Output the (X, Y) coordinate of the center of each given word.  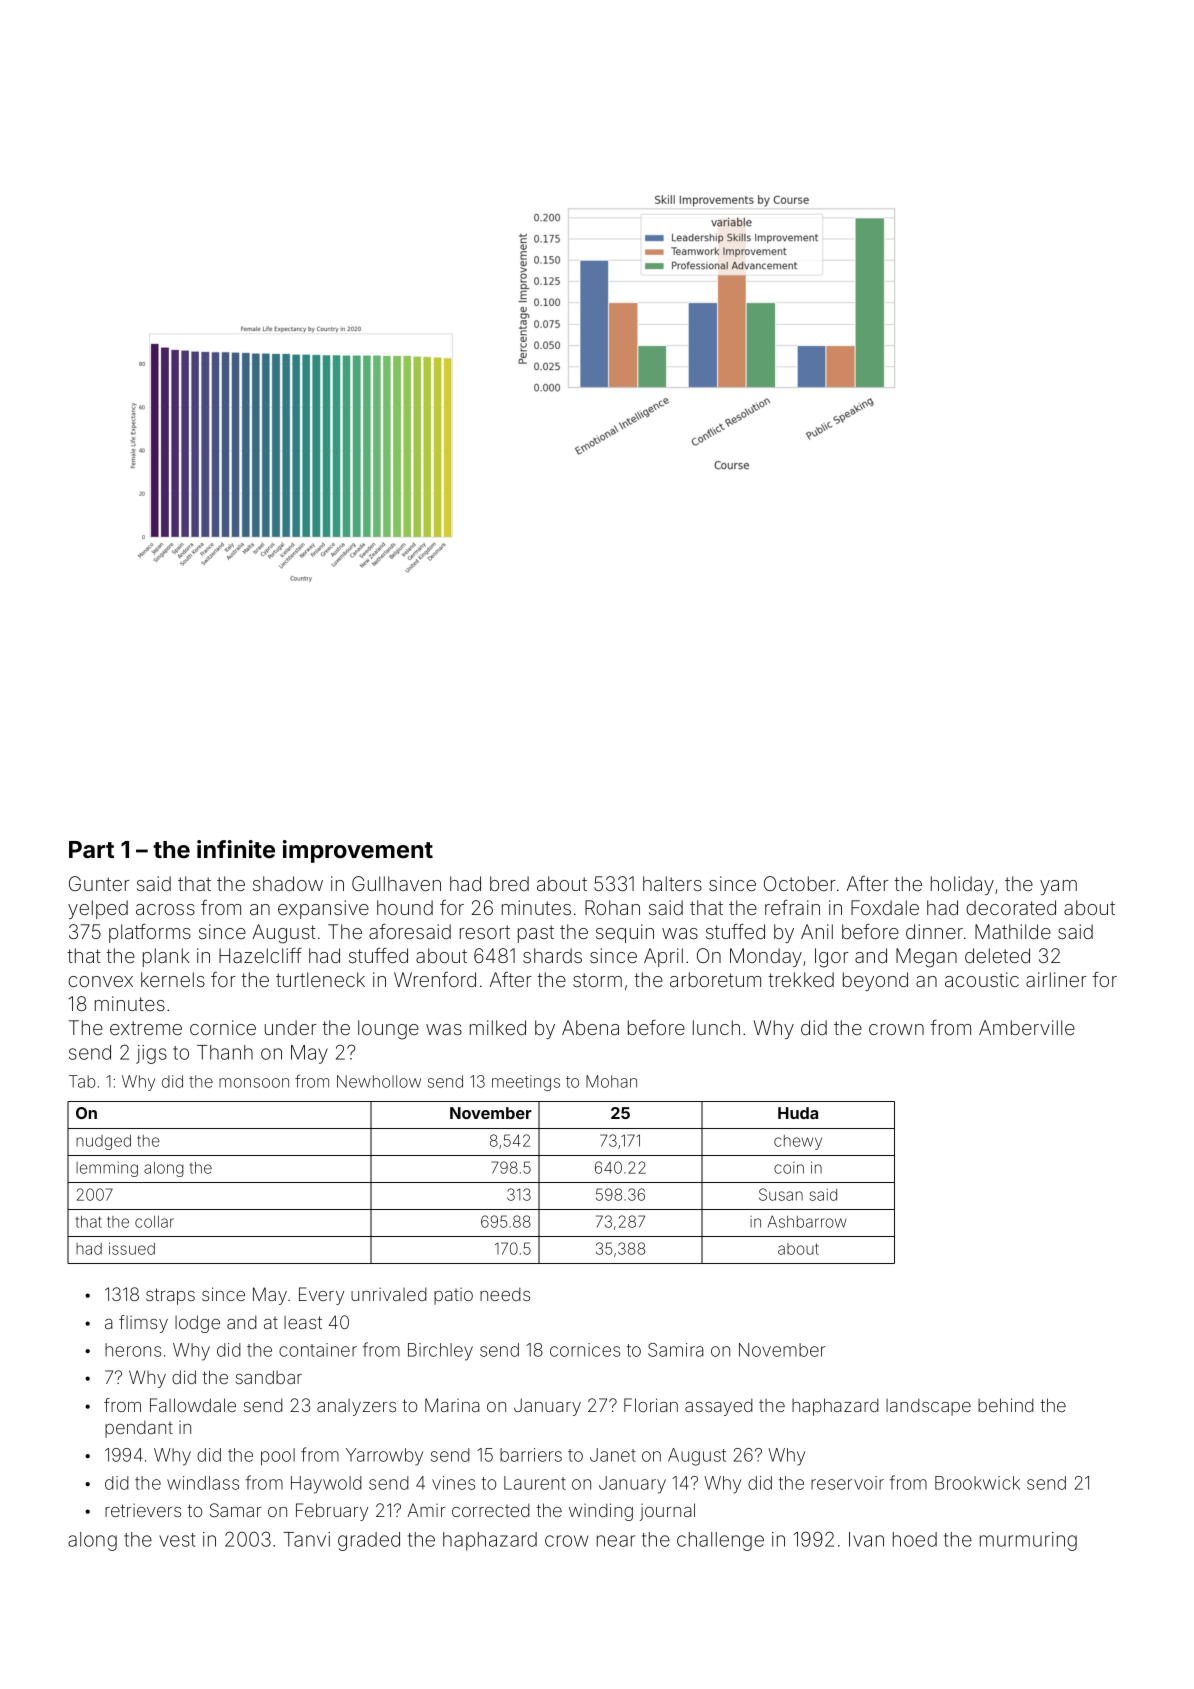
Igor (832, 958)
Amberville (1027, 1027)
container (318, 1350)
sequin (625, 933)
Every (321, 1296)
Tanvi (306, 1539)
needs (505, 1294)
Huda (798, 1113)
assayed (719, 1407)
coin (789, 1168)
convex (100, 981)
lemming (107, 1169)
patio (453, 1296)
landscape (928, 1407)
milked (498, 1027)
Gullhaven (396, 883)
